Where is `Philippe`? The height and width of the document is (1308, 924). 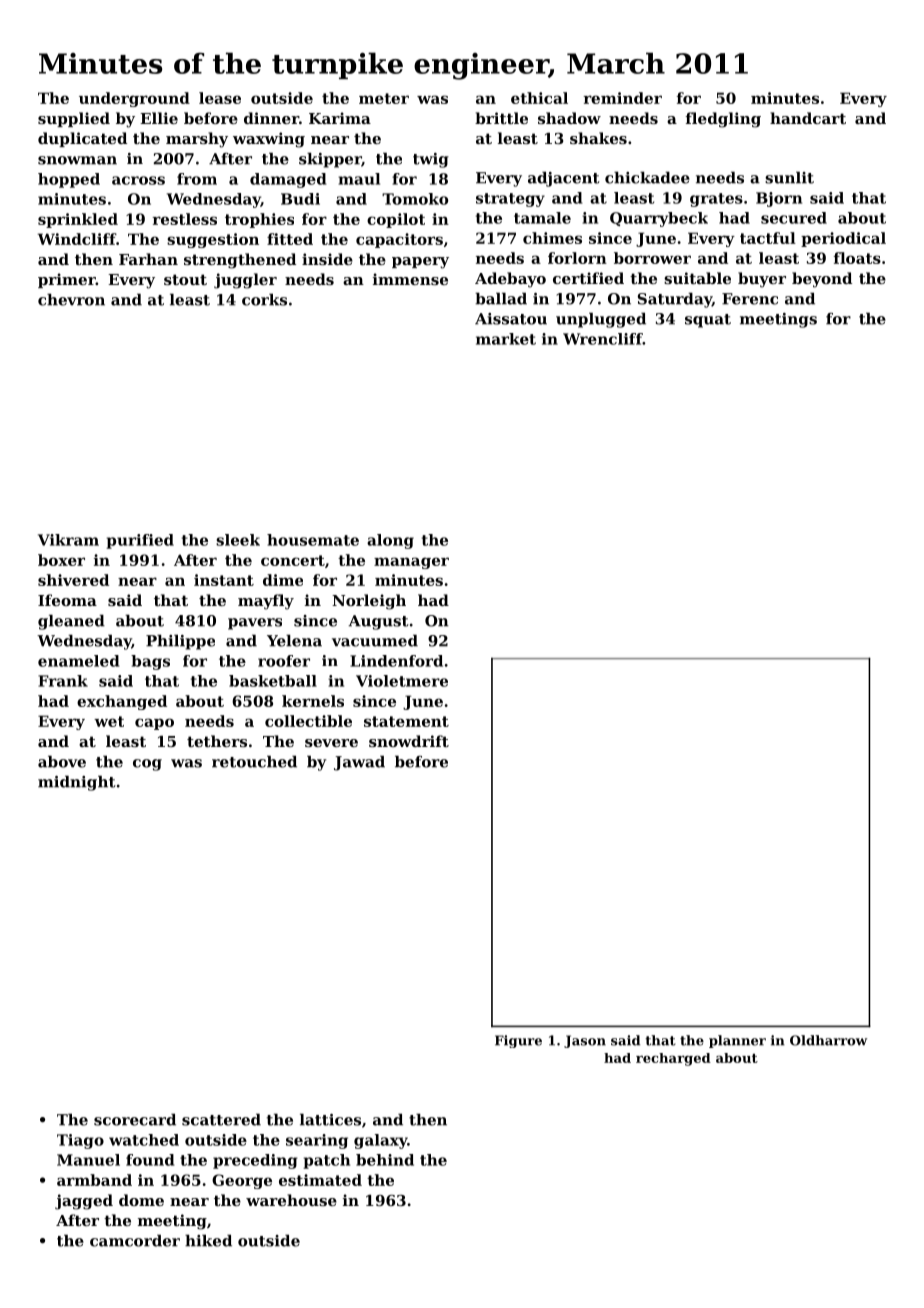 Philippe is located at coordinates (180, 642).
